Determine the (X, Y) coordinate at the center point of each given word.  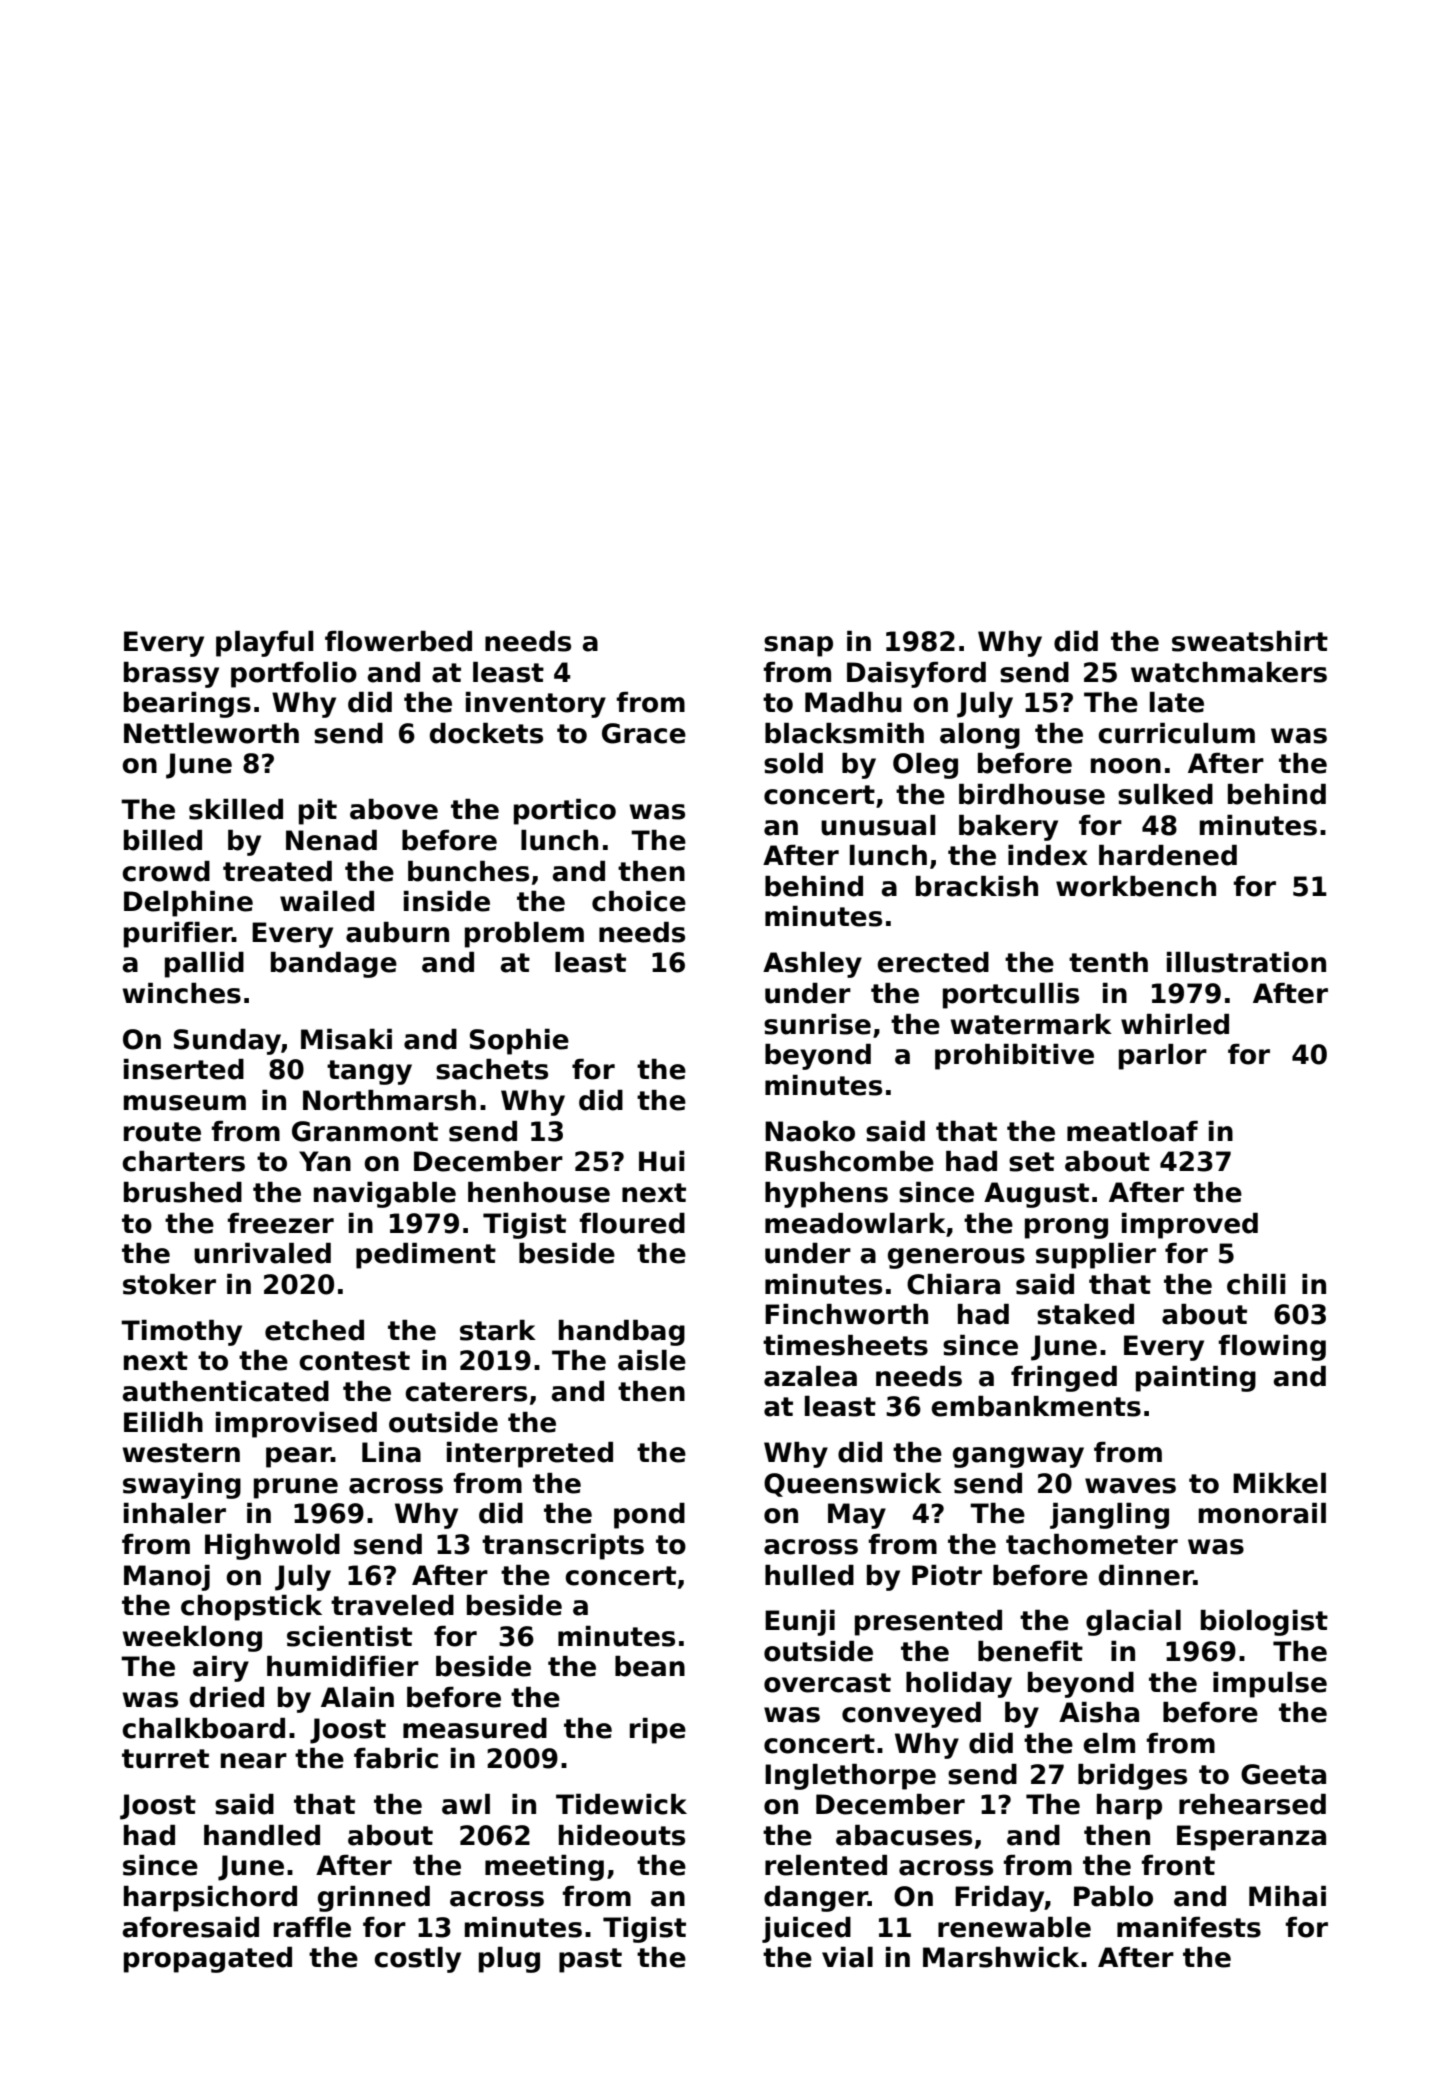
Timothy (181, 1333)
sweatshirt (1250, 641)
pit (318, 812)
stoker (169, 1284)
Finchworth (846, 1314)
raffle (312, 1927)
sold (793, 763)
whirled (1175, 1024)
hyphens (826, 1195)
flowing (1272, 1348)
